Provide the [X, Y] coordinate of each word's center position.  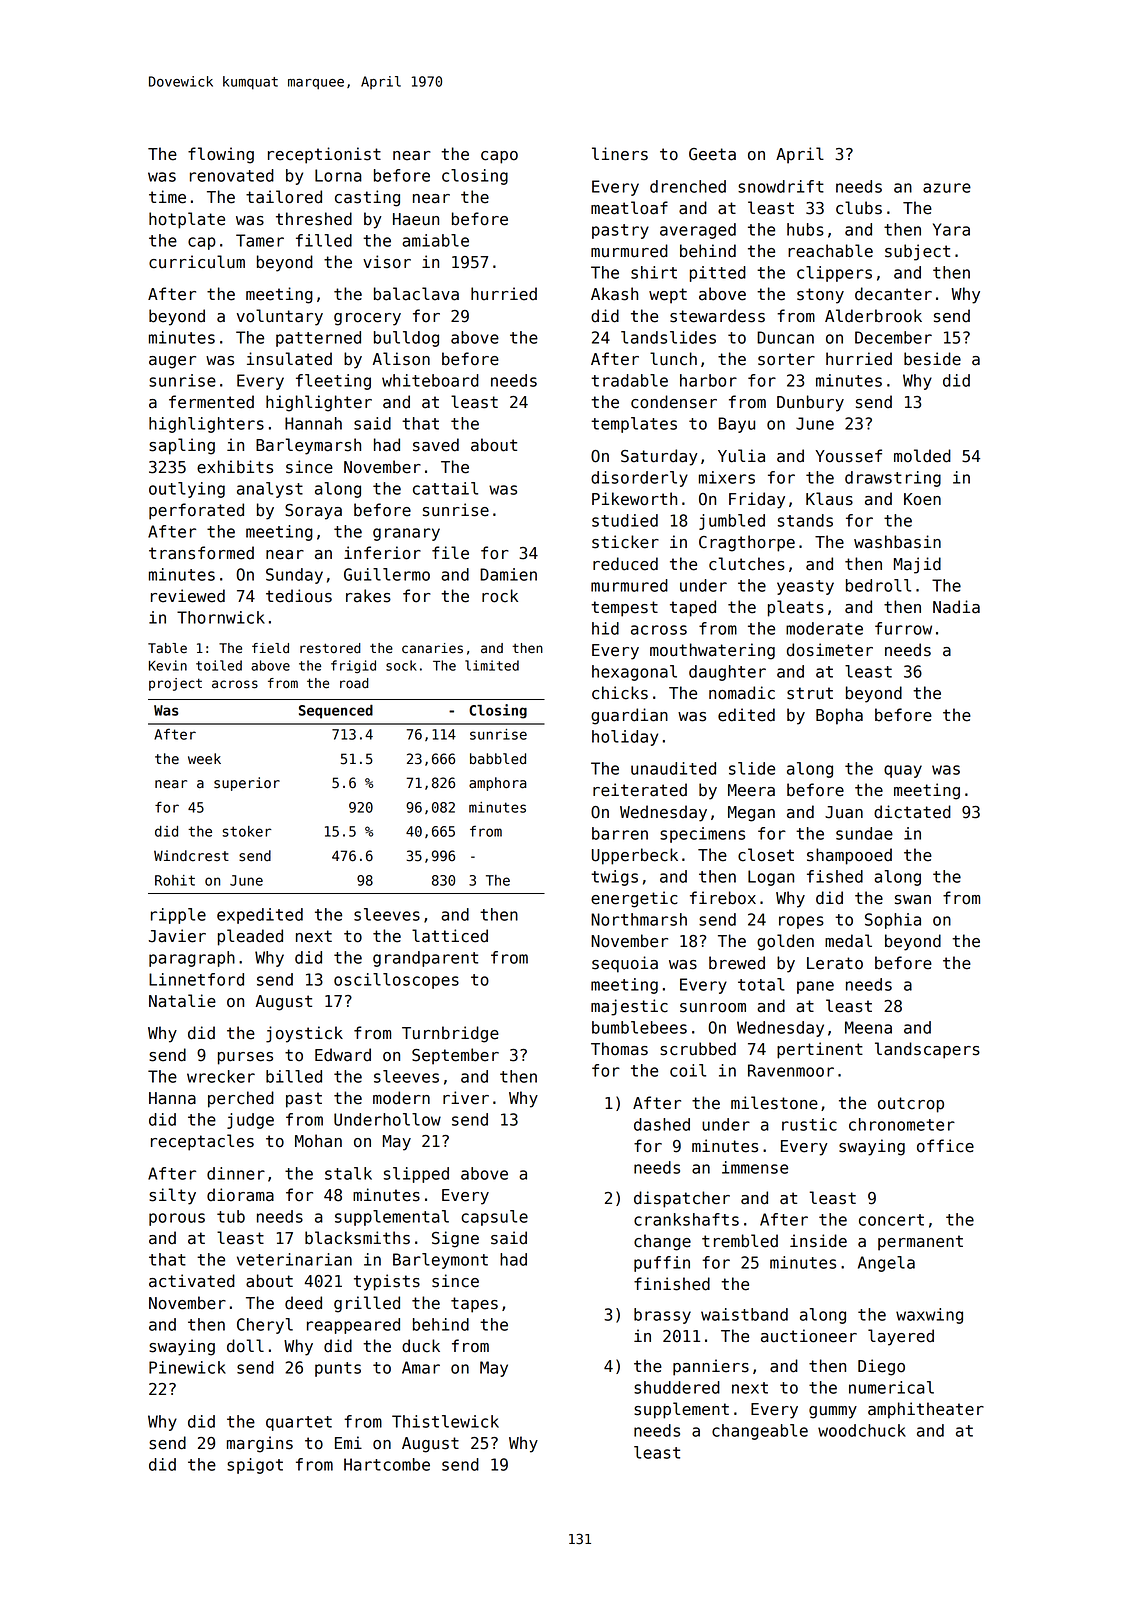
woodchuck [862, 1430]
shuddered [677, 1387]
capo [499, 157]
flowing [221, 155]
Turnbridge [450, 1034]
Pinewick [187, 1367]
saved [436, 445]
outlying [187, 490]
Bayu [736, 425]
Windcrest [191, 856]
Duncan [785, 337]
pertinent [820, 1050]
